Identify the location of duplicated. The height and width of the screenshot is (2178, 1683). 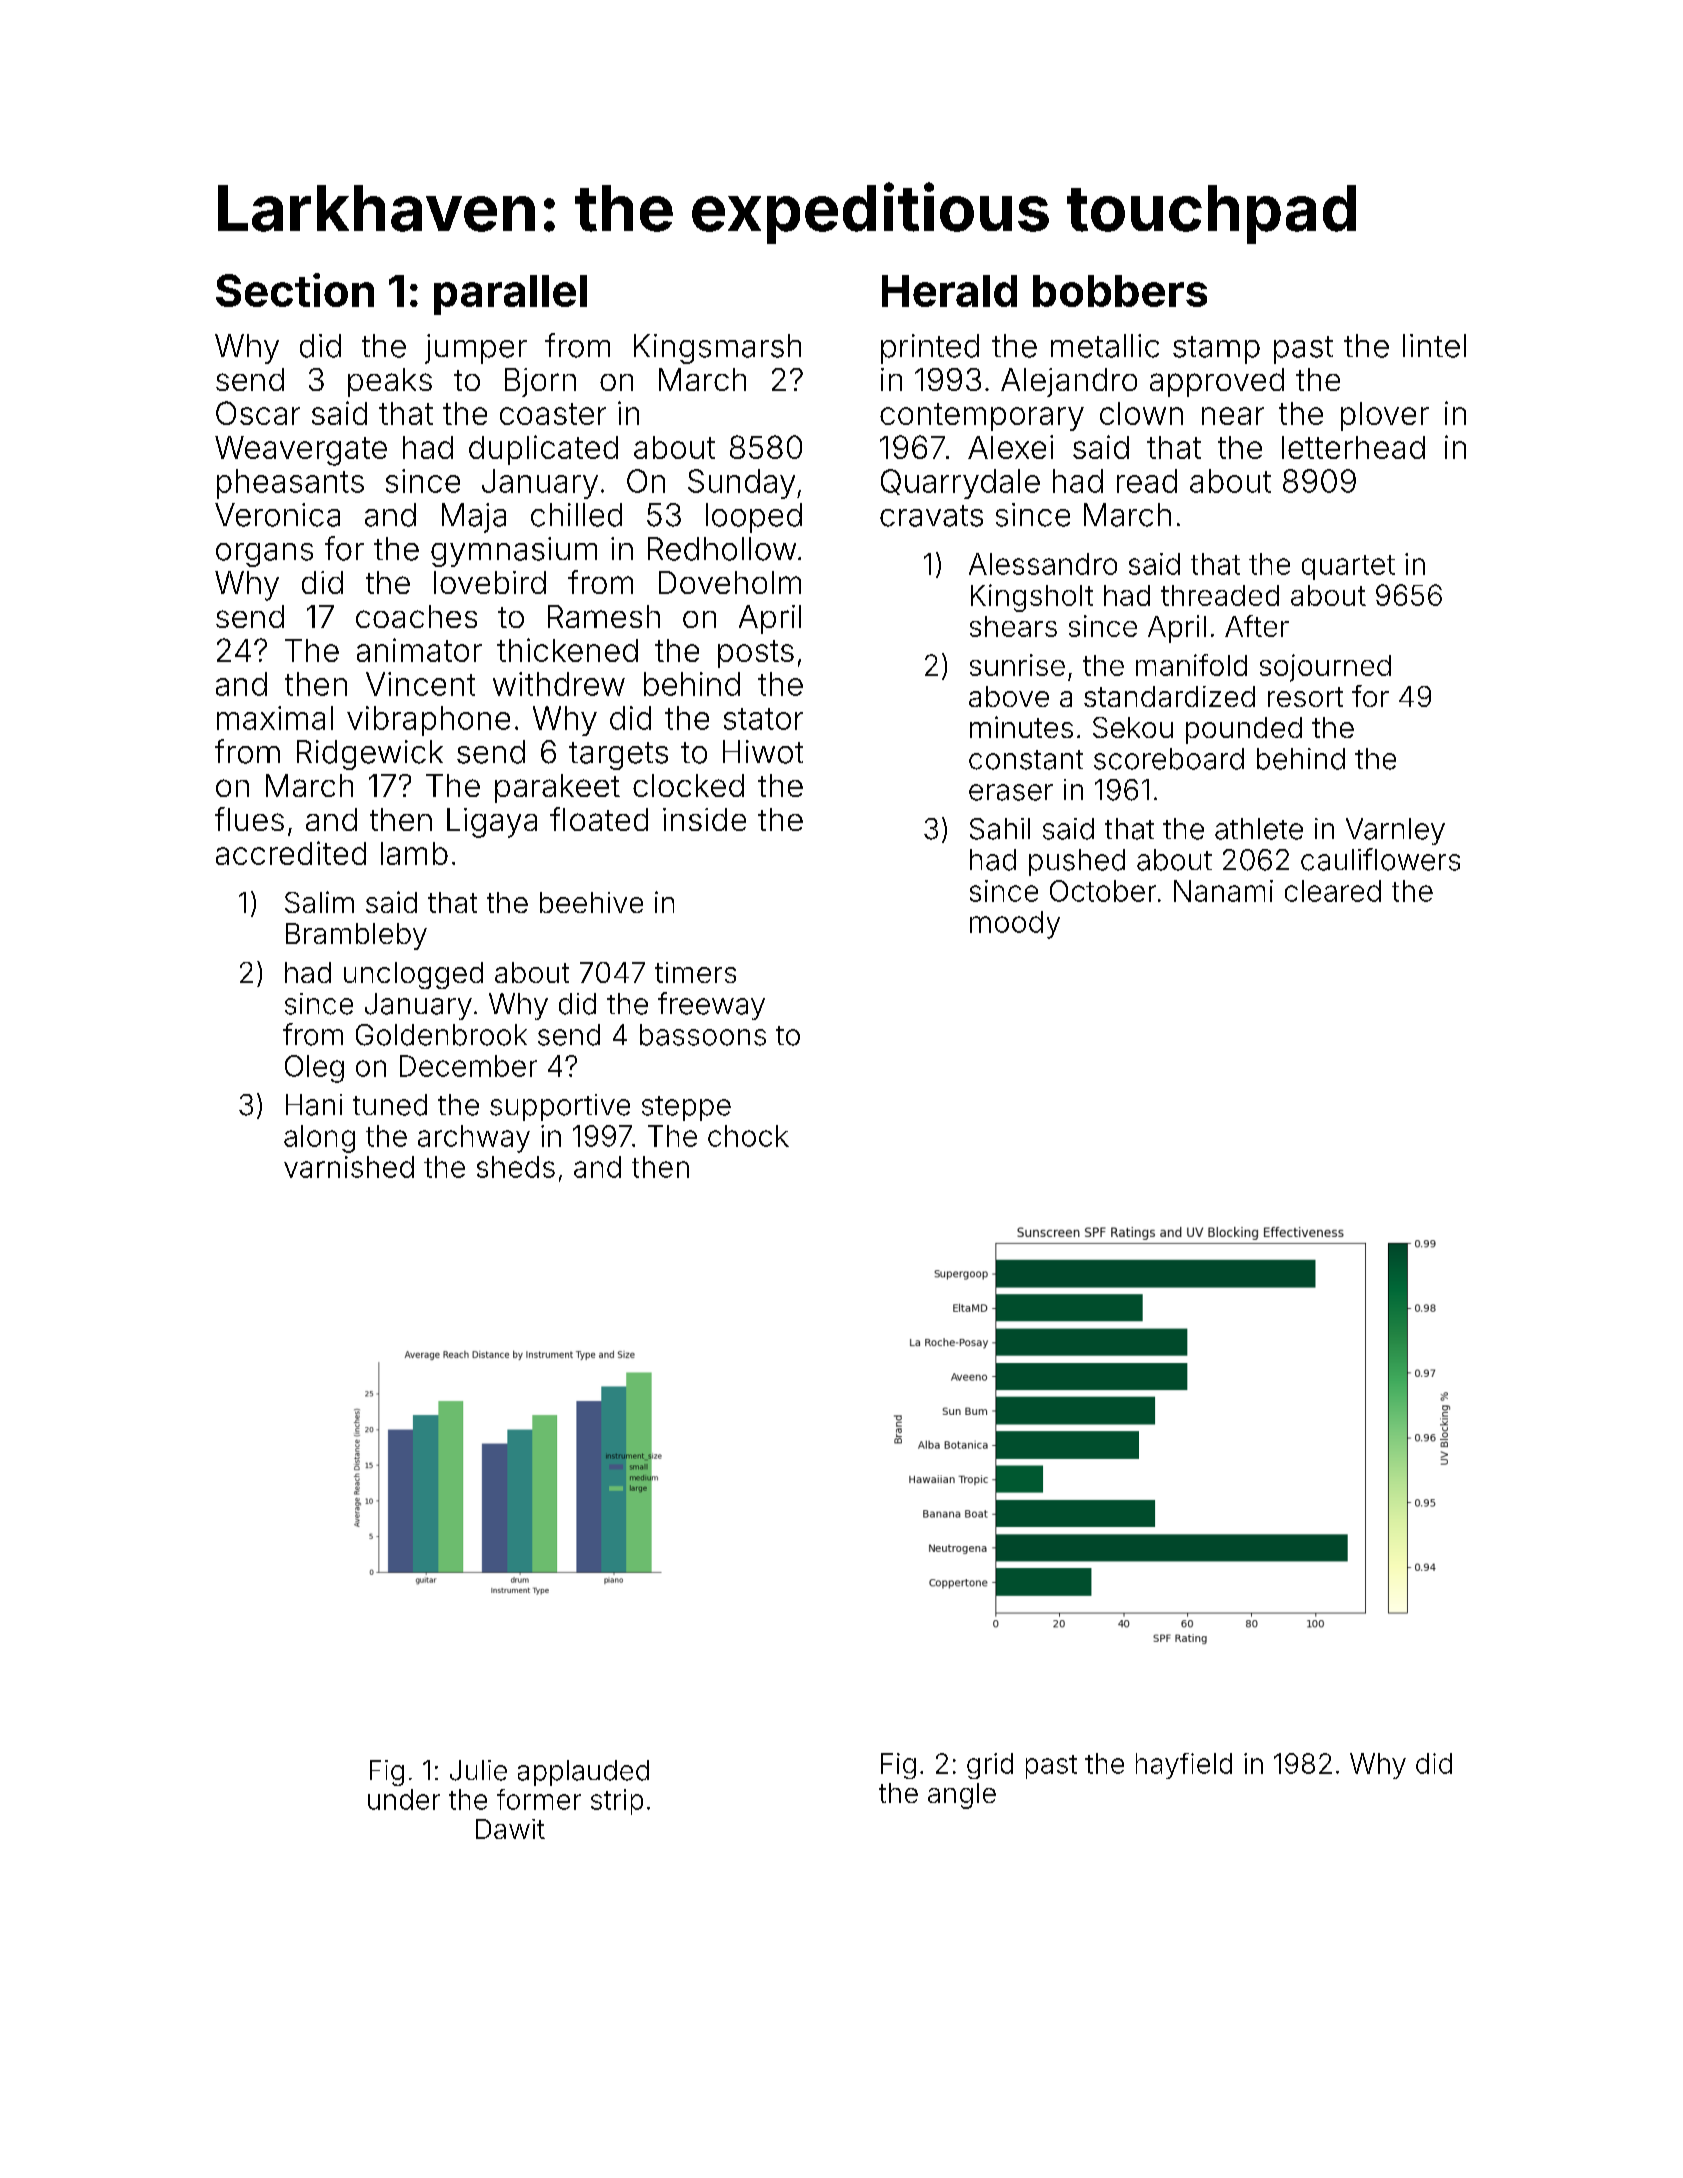
(543, 450).
